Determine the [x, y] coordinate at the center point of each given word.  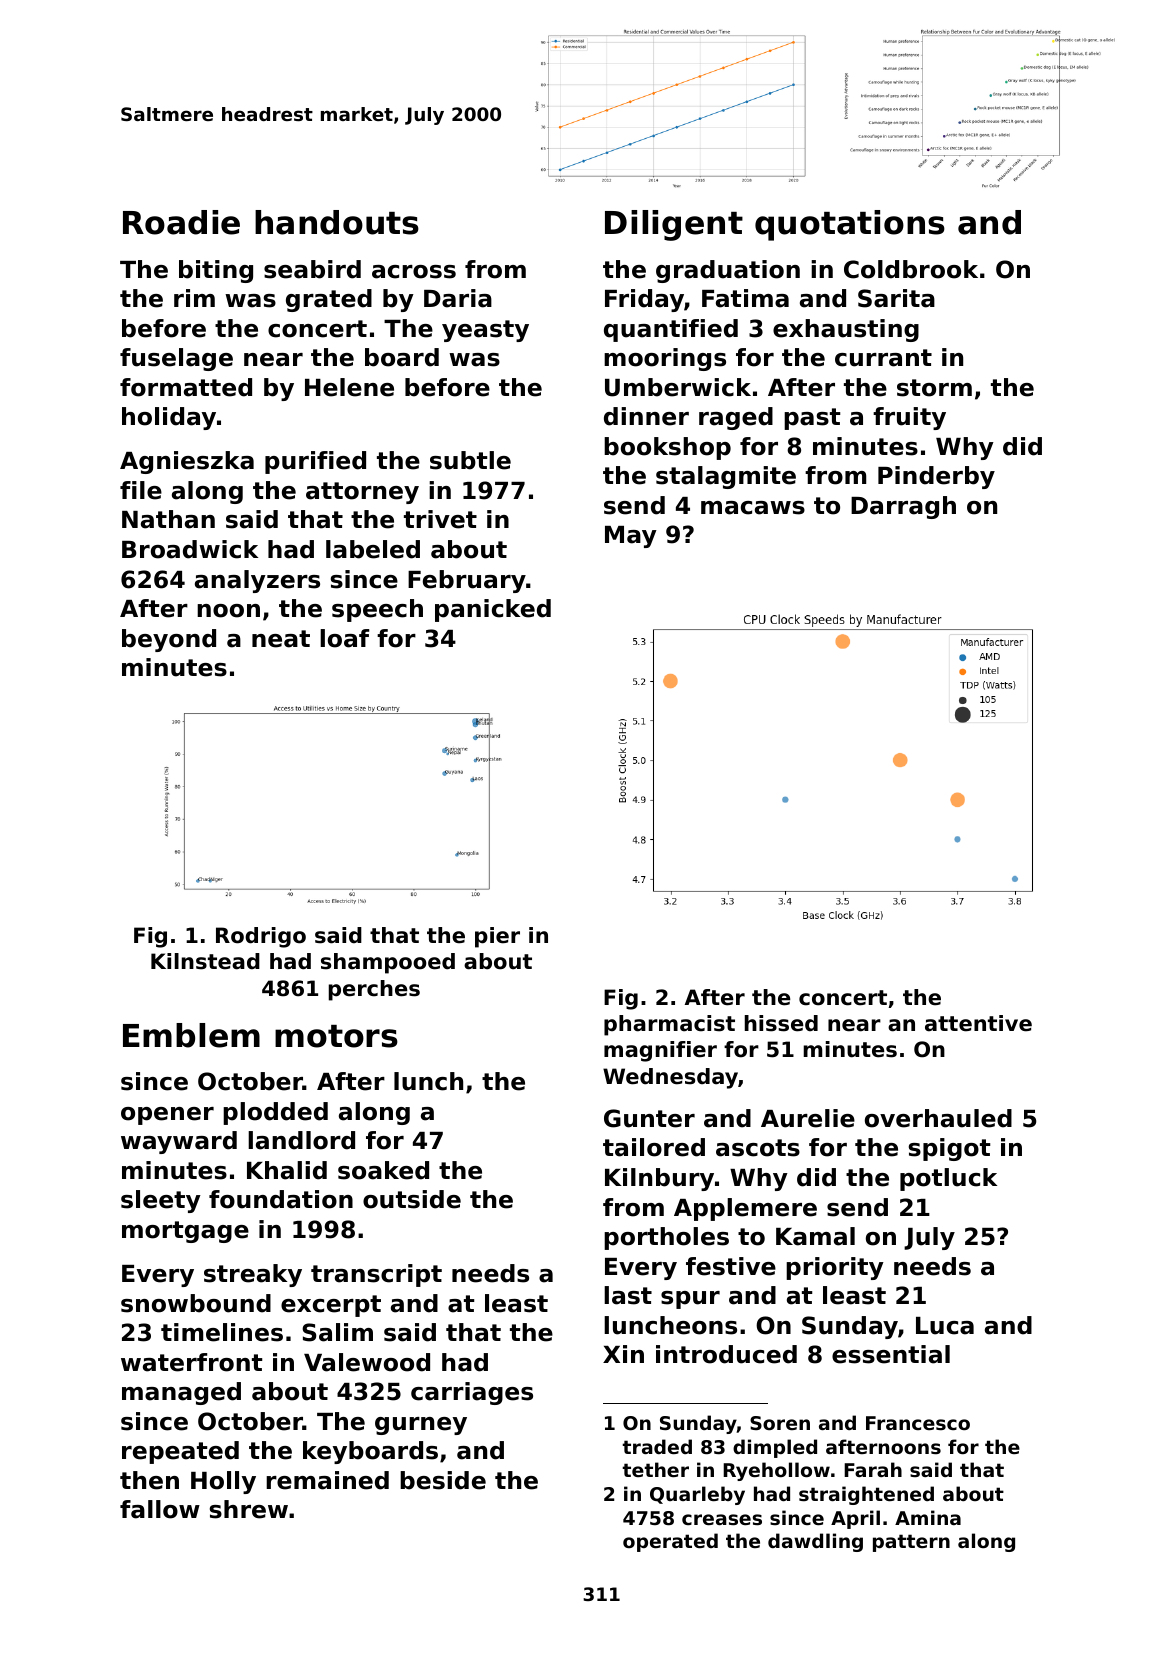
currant [883, 358]
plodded [275, 1113]
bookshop [667, 448]
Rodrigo [261, 937]
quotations [850, 225]
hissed [781, 1023]
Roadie [181, 222]
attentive [978, 1023]
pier [497, 937]
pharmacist [669, 1025]
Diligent [674, 225]
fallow [160, 1509]
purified [315, 462]
